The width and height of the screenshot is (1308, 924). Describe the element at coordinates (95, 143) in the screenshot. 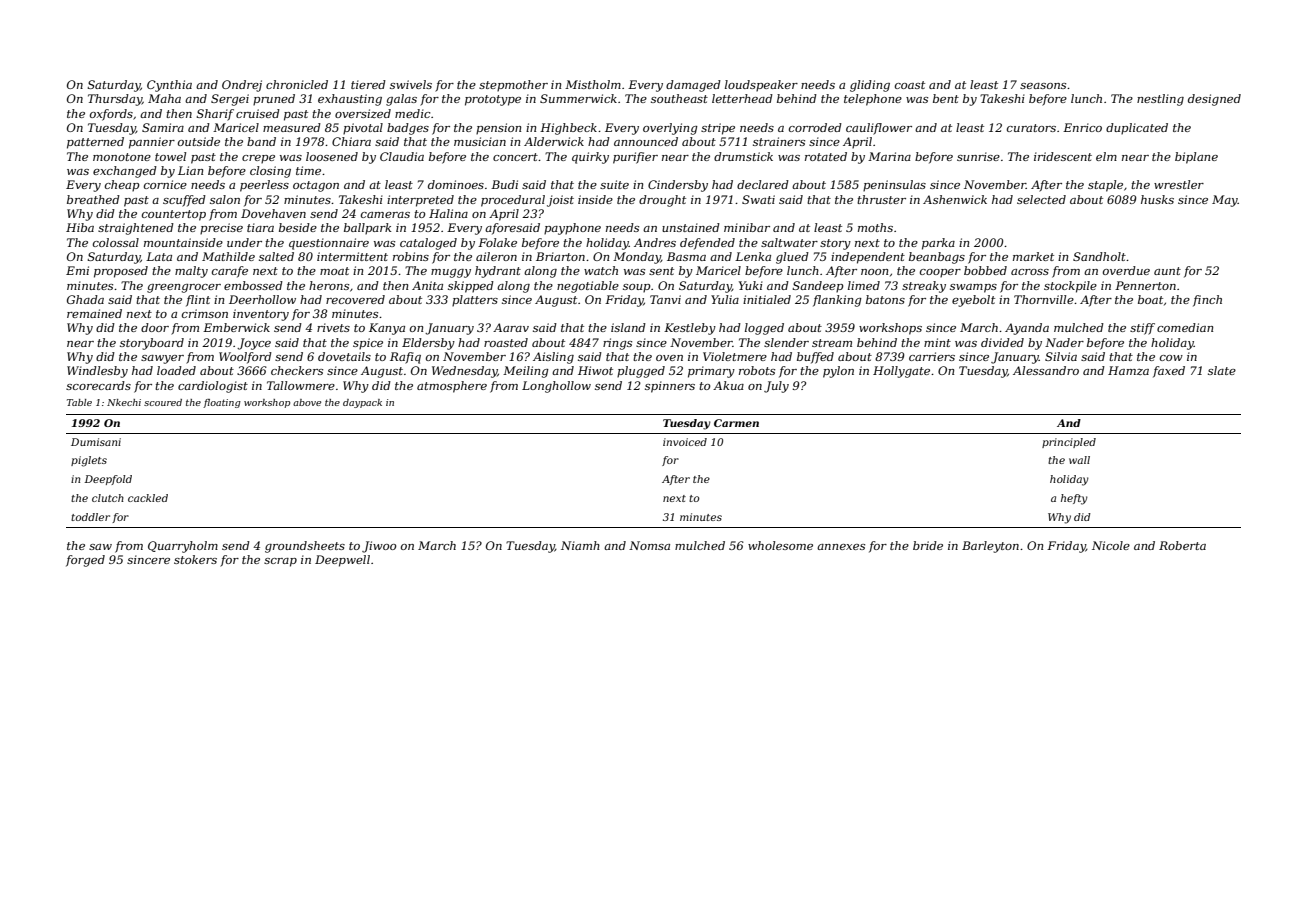

I see `patterned` at that location.
